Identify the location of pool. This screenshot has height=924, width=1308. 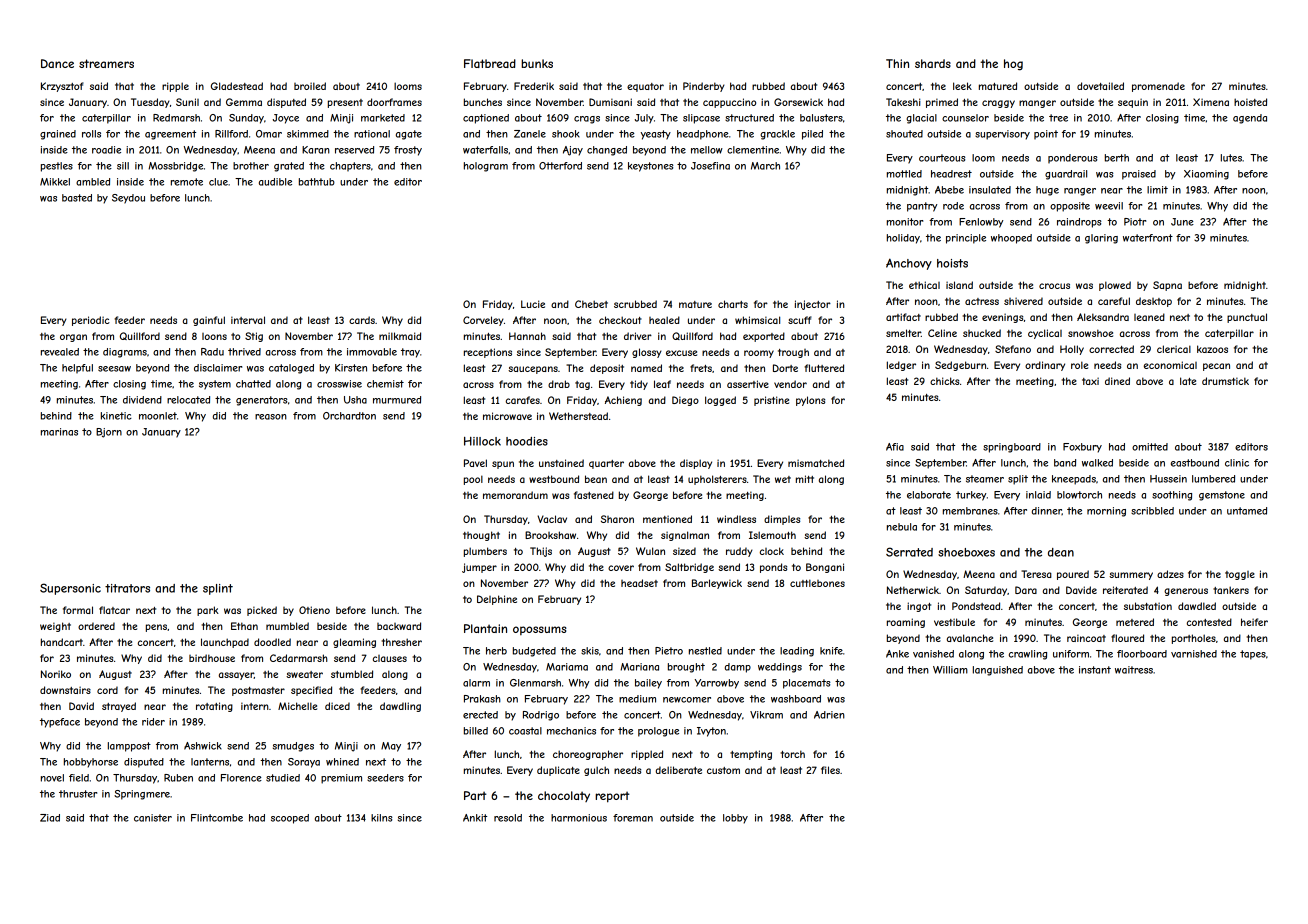
(473, 480).
